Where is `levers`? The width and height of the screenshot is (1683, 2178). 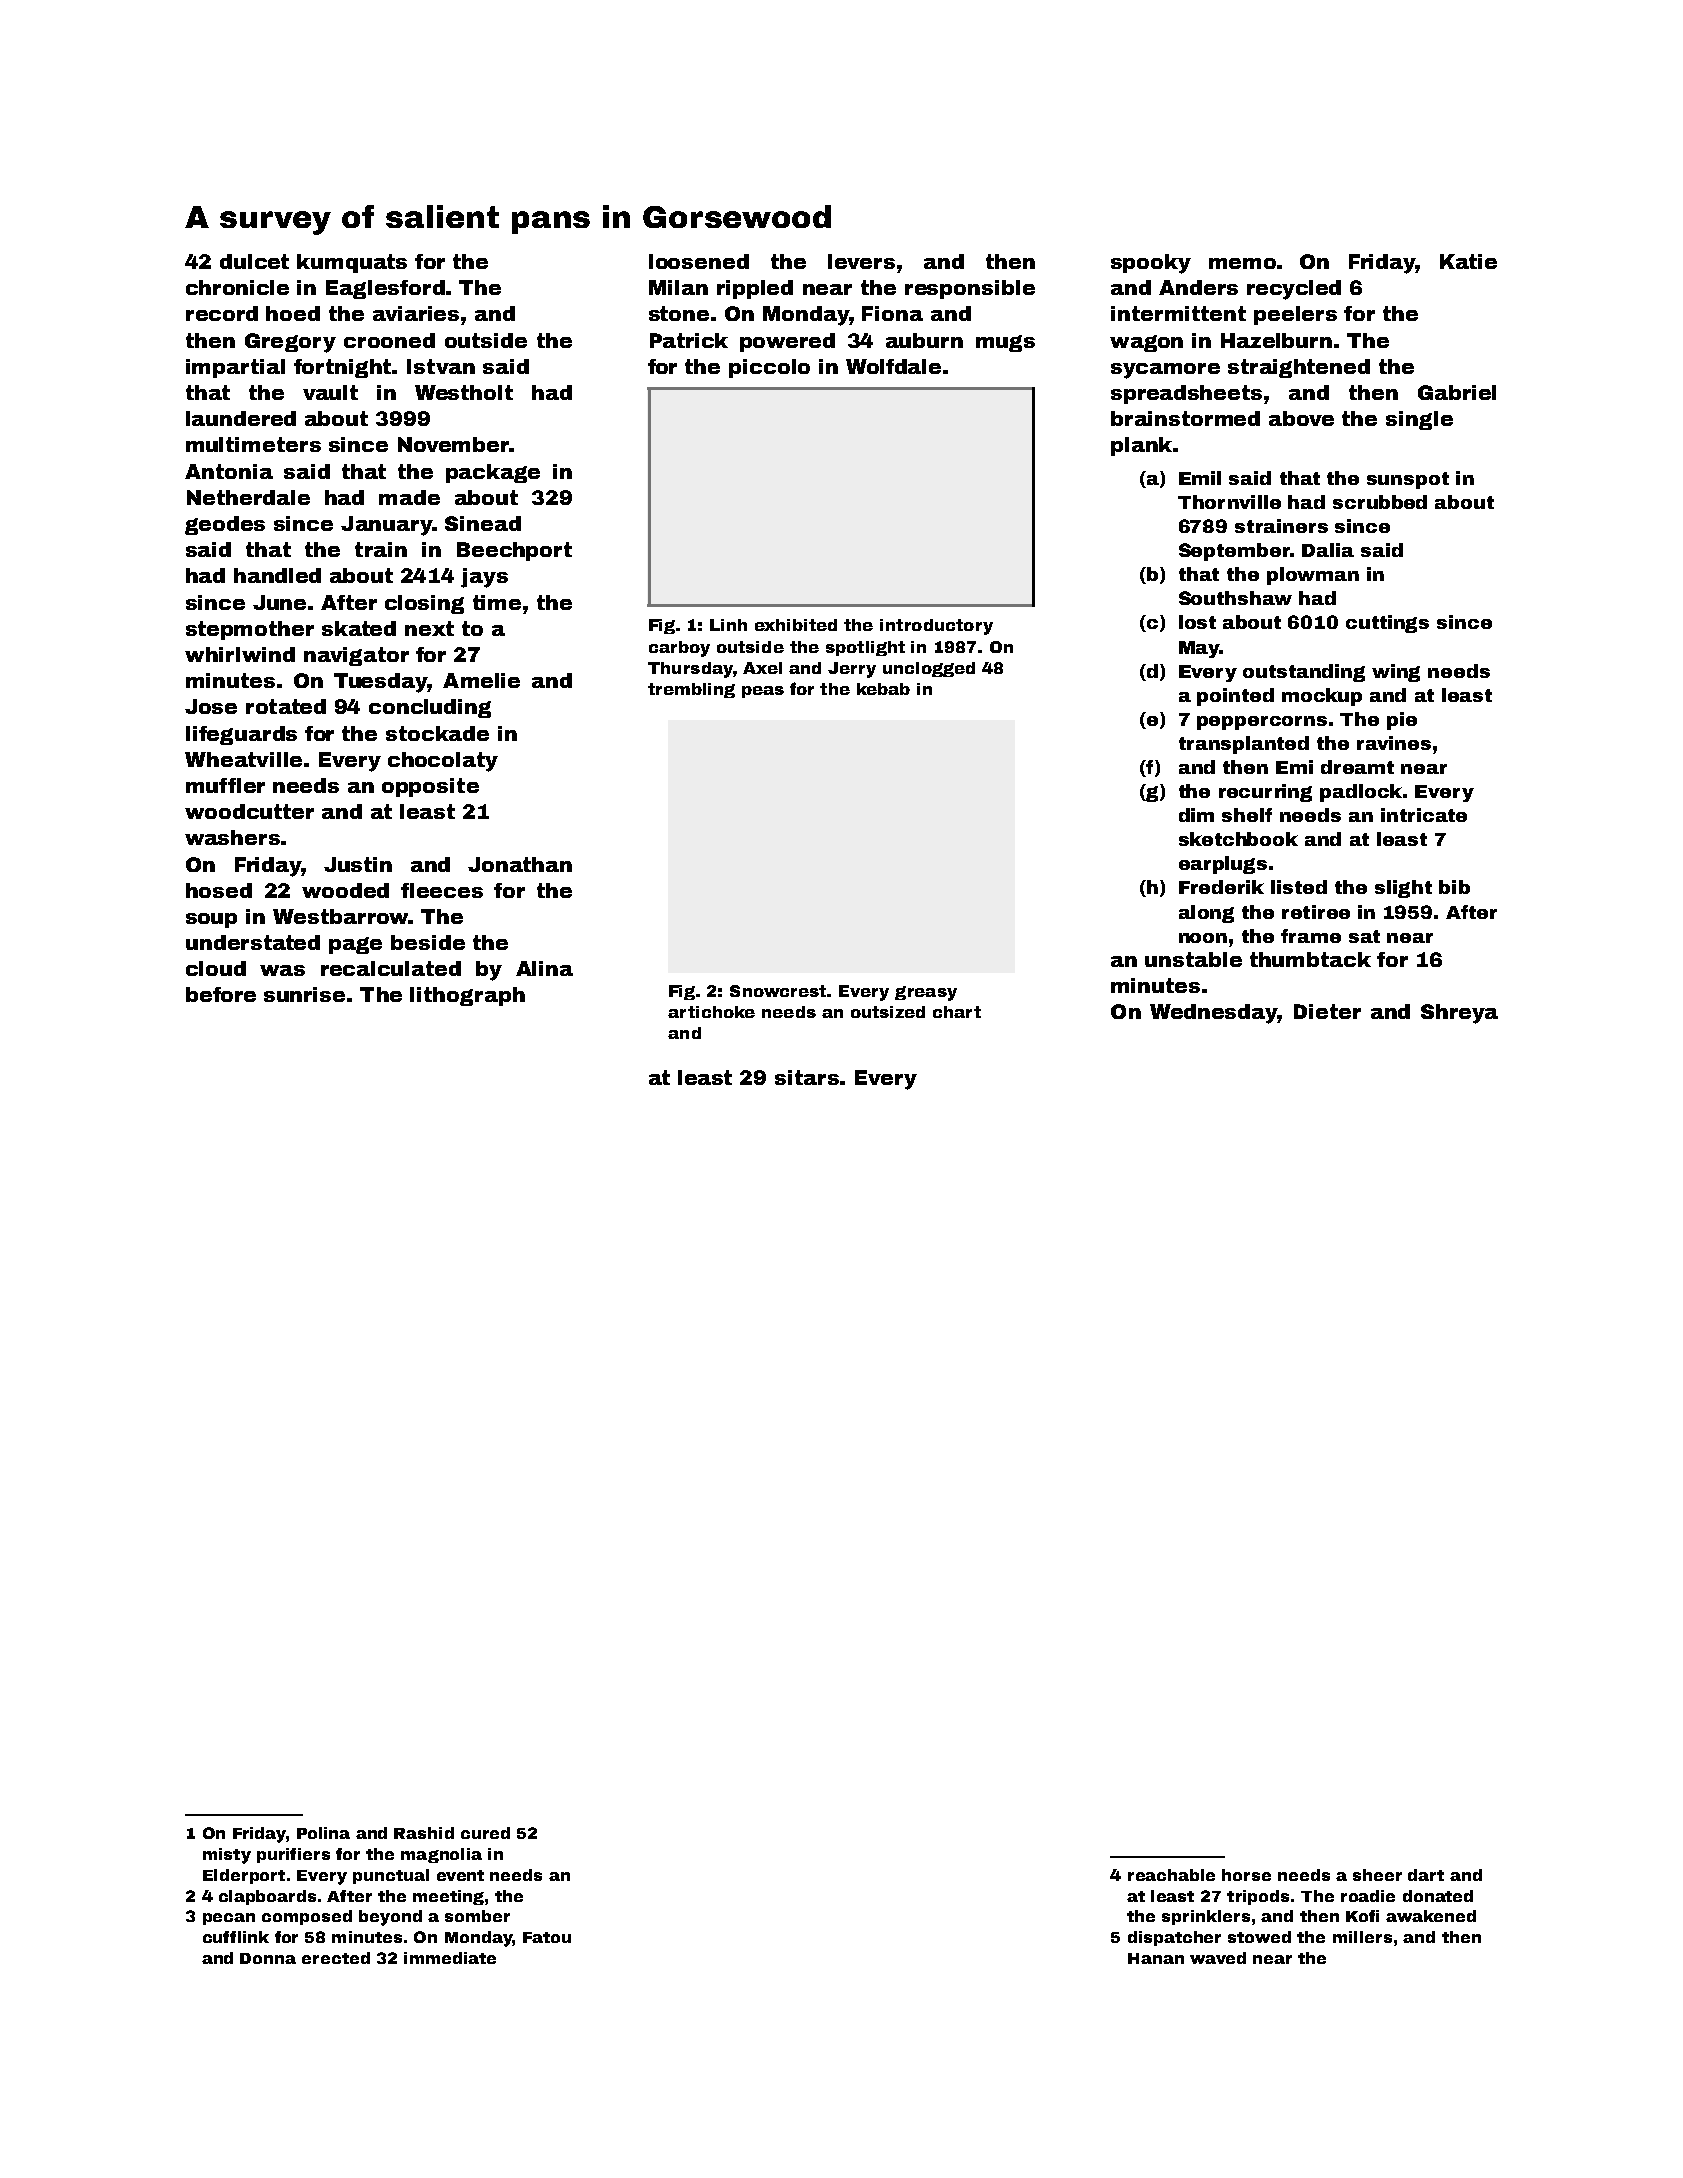 levers is located at coordinates (861, 261).
